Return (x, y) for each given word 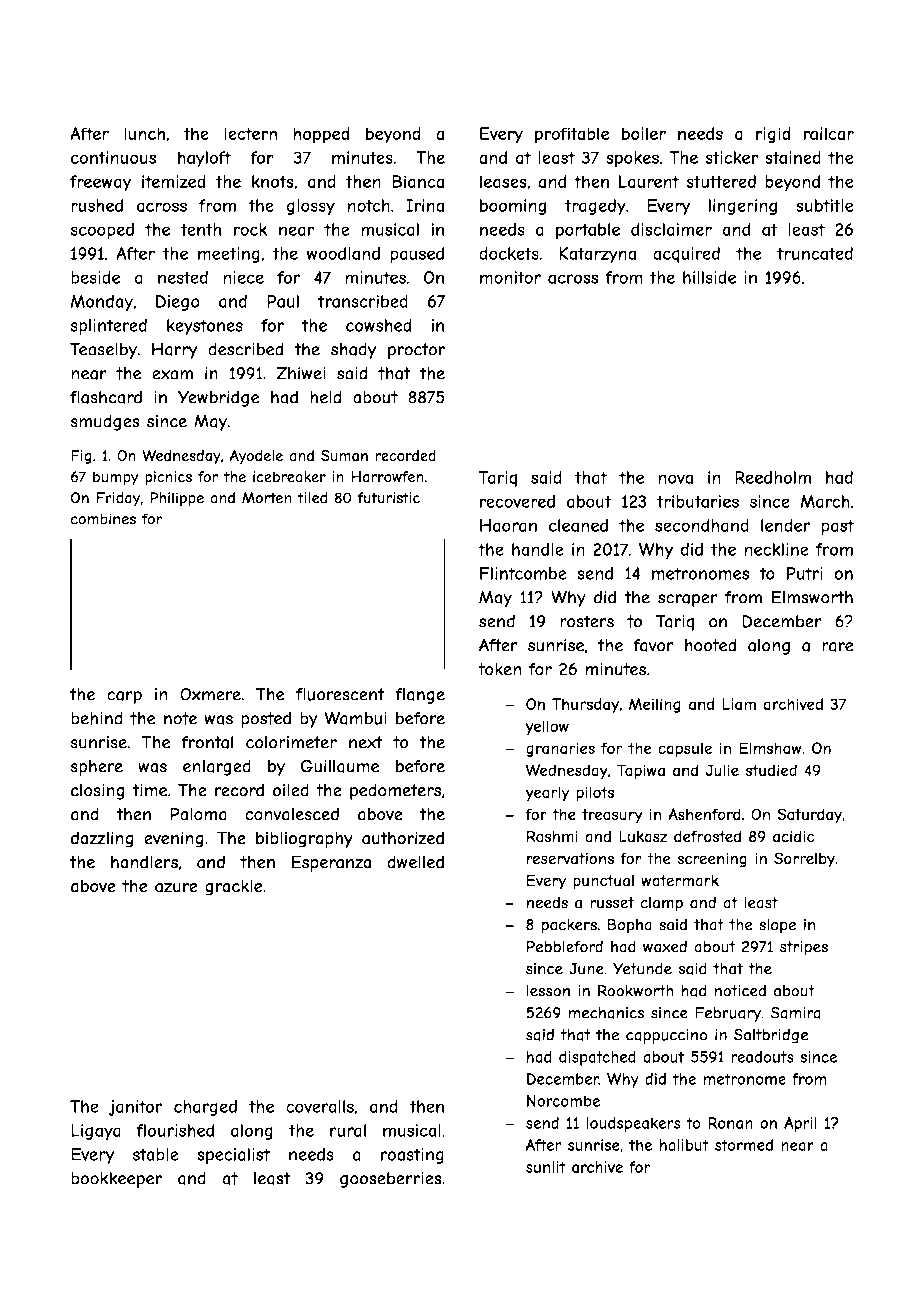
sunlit (545, 1167)
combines (103, 519)
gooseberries (391, 1180)
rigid (773, 135)
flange (420, 696)
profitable (572, 135)
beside (95, 277)
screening (712, 860)
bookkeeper (116, 1180)
